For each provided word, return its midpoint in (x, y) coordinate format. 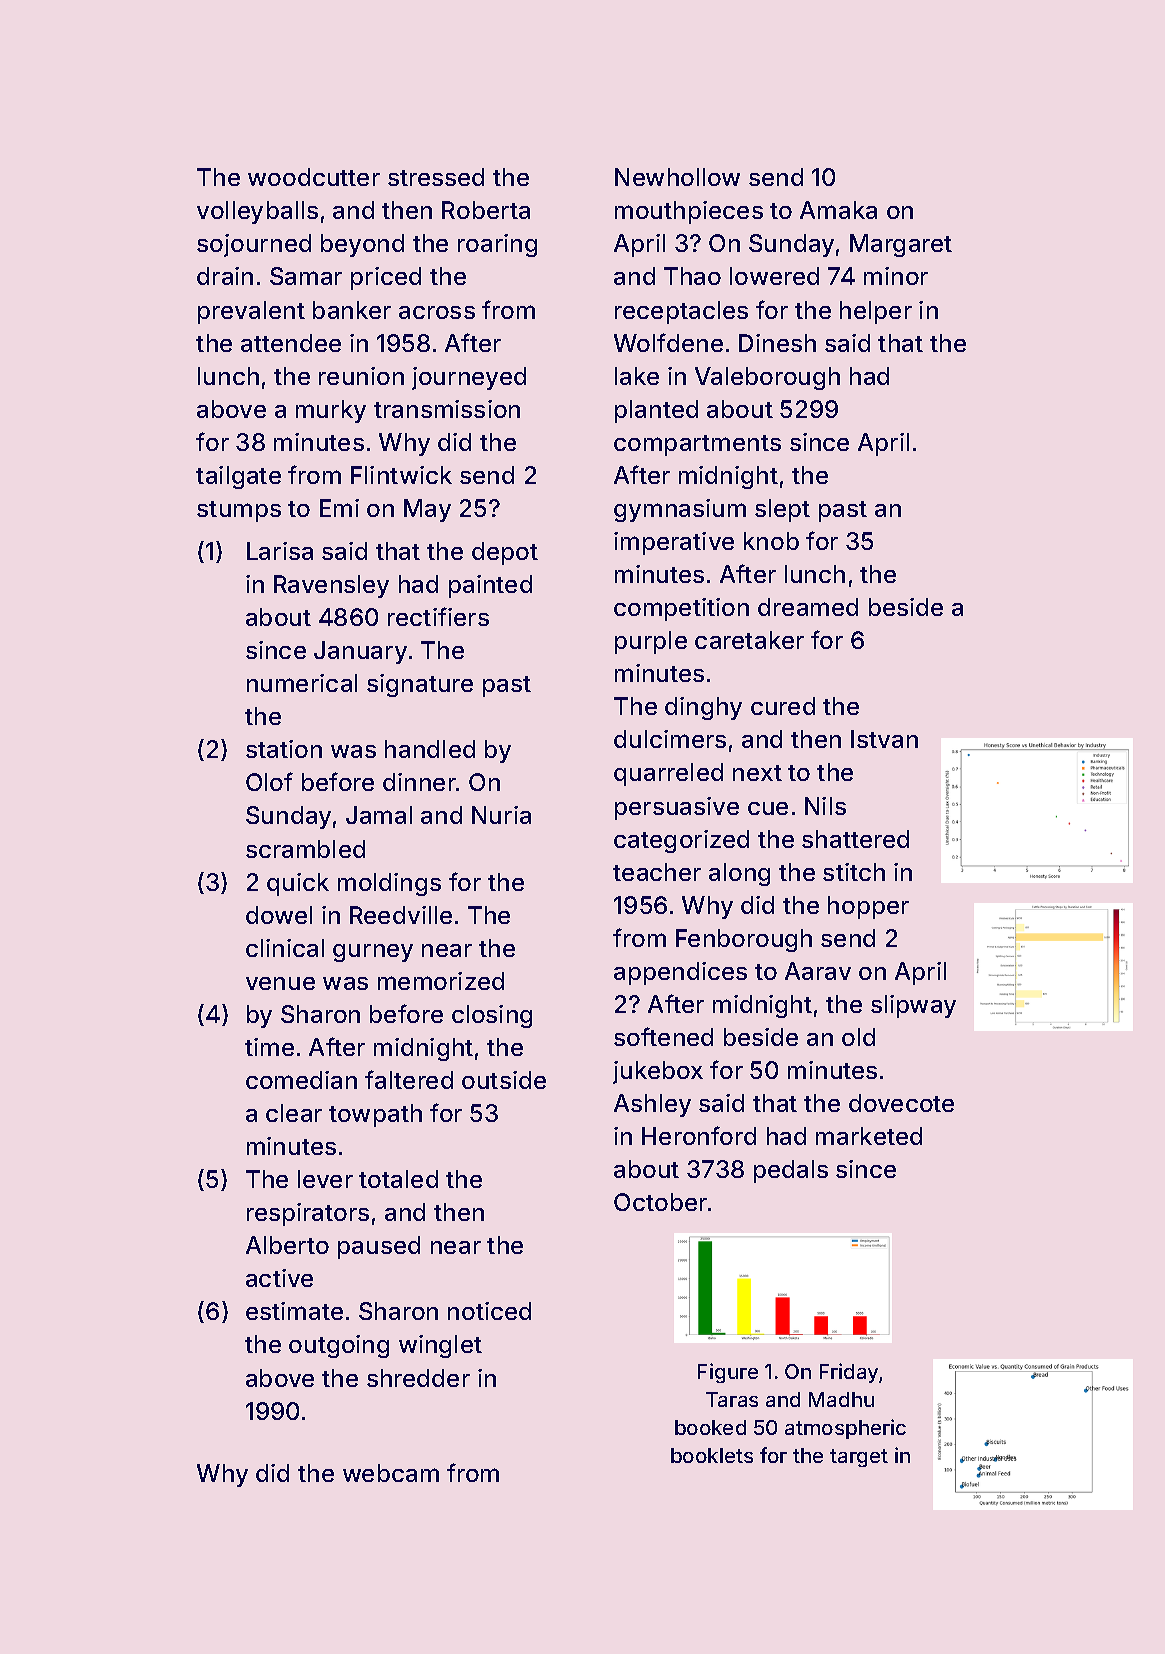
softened (663, 1036)
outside (504, 1080)
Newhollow (677, 177)
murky (331, 411)
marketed (869, 1136)
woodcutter (314, 177)
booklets (712, 1455)
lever (325, 1179)
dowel (279, 915)
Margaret (901, 245)
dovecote (901, 1103)
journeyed (469, 378)
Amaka (838, 210)
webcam (391, 1473)
